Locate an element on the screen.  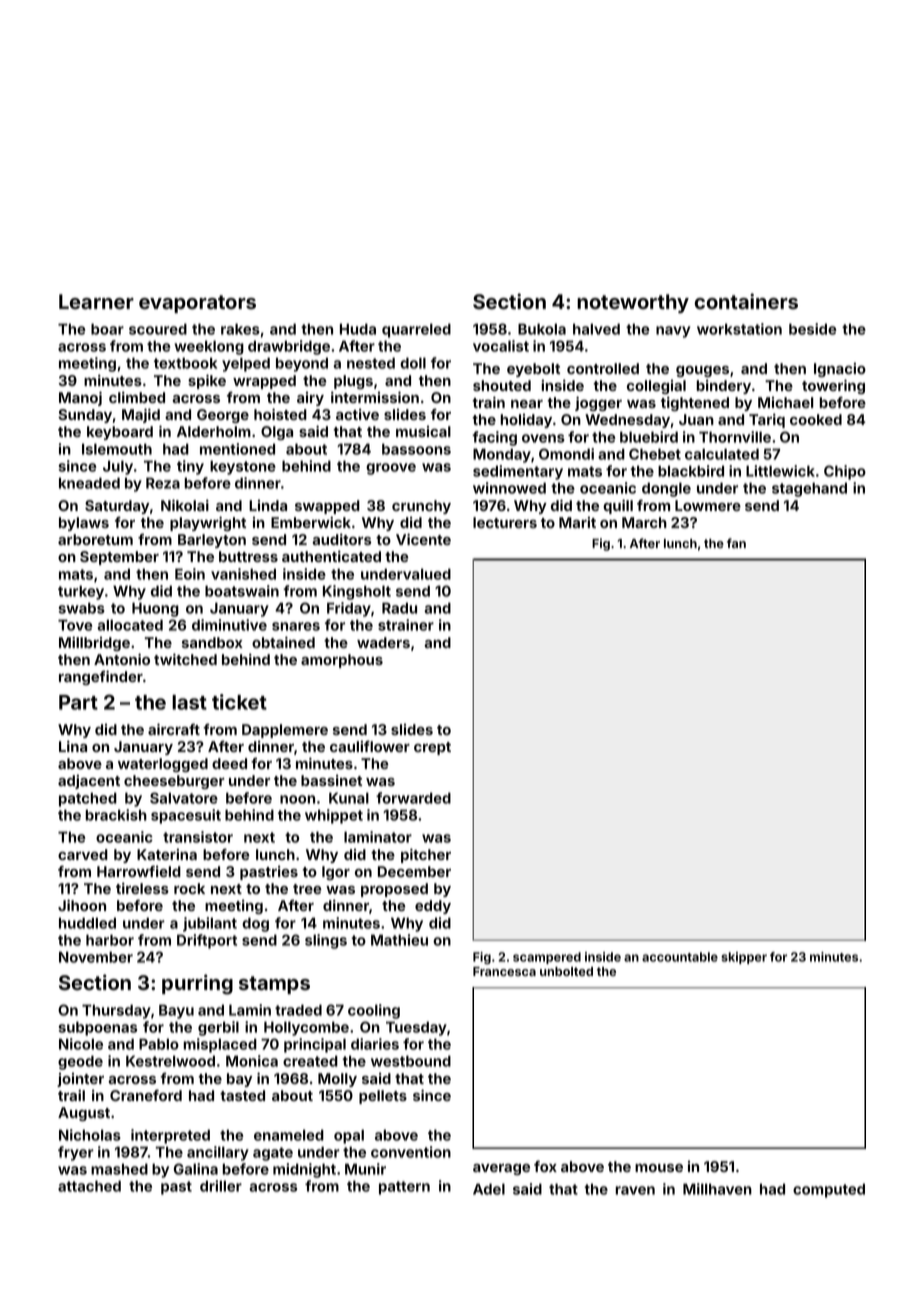
skipper is located at coordinates (744, 958).
